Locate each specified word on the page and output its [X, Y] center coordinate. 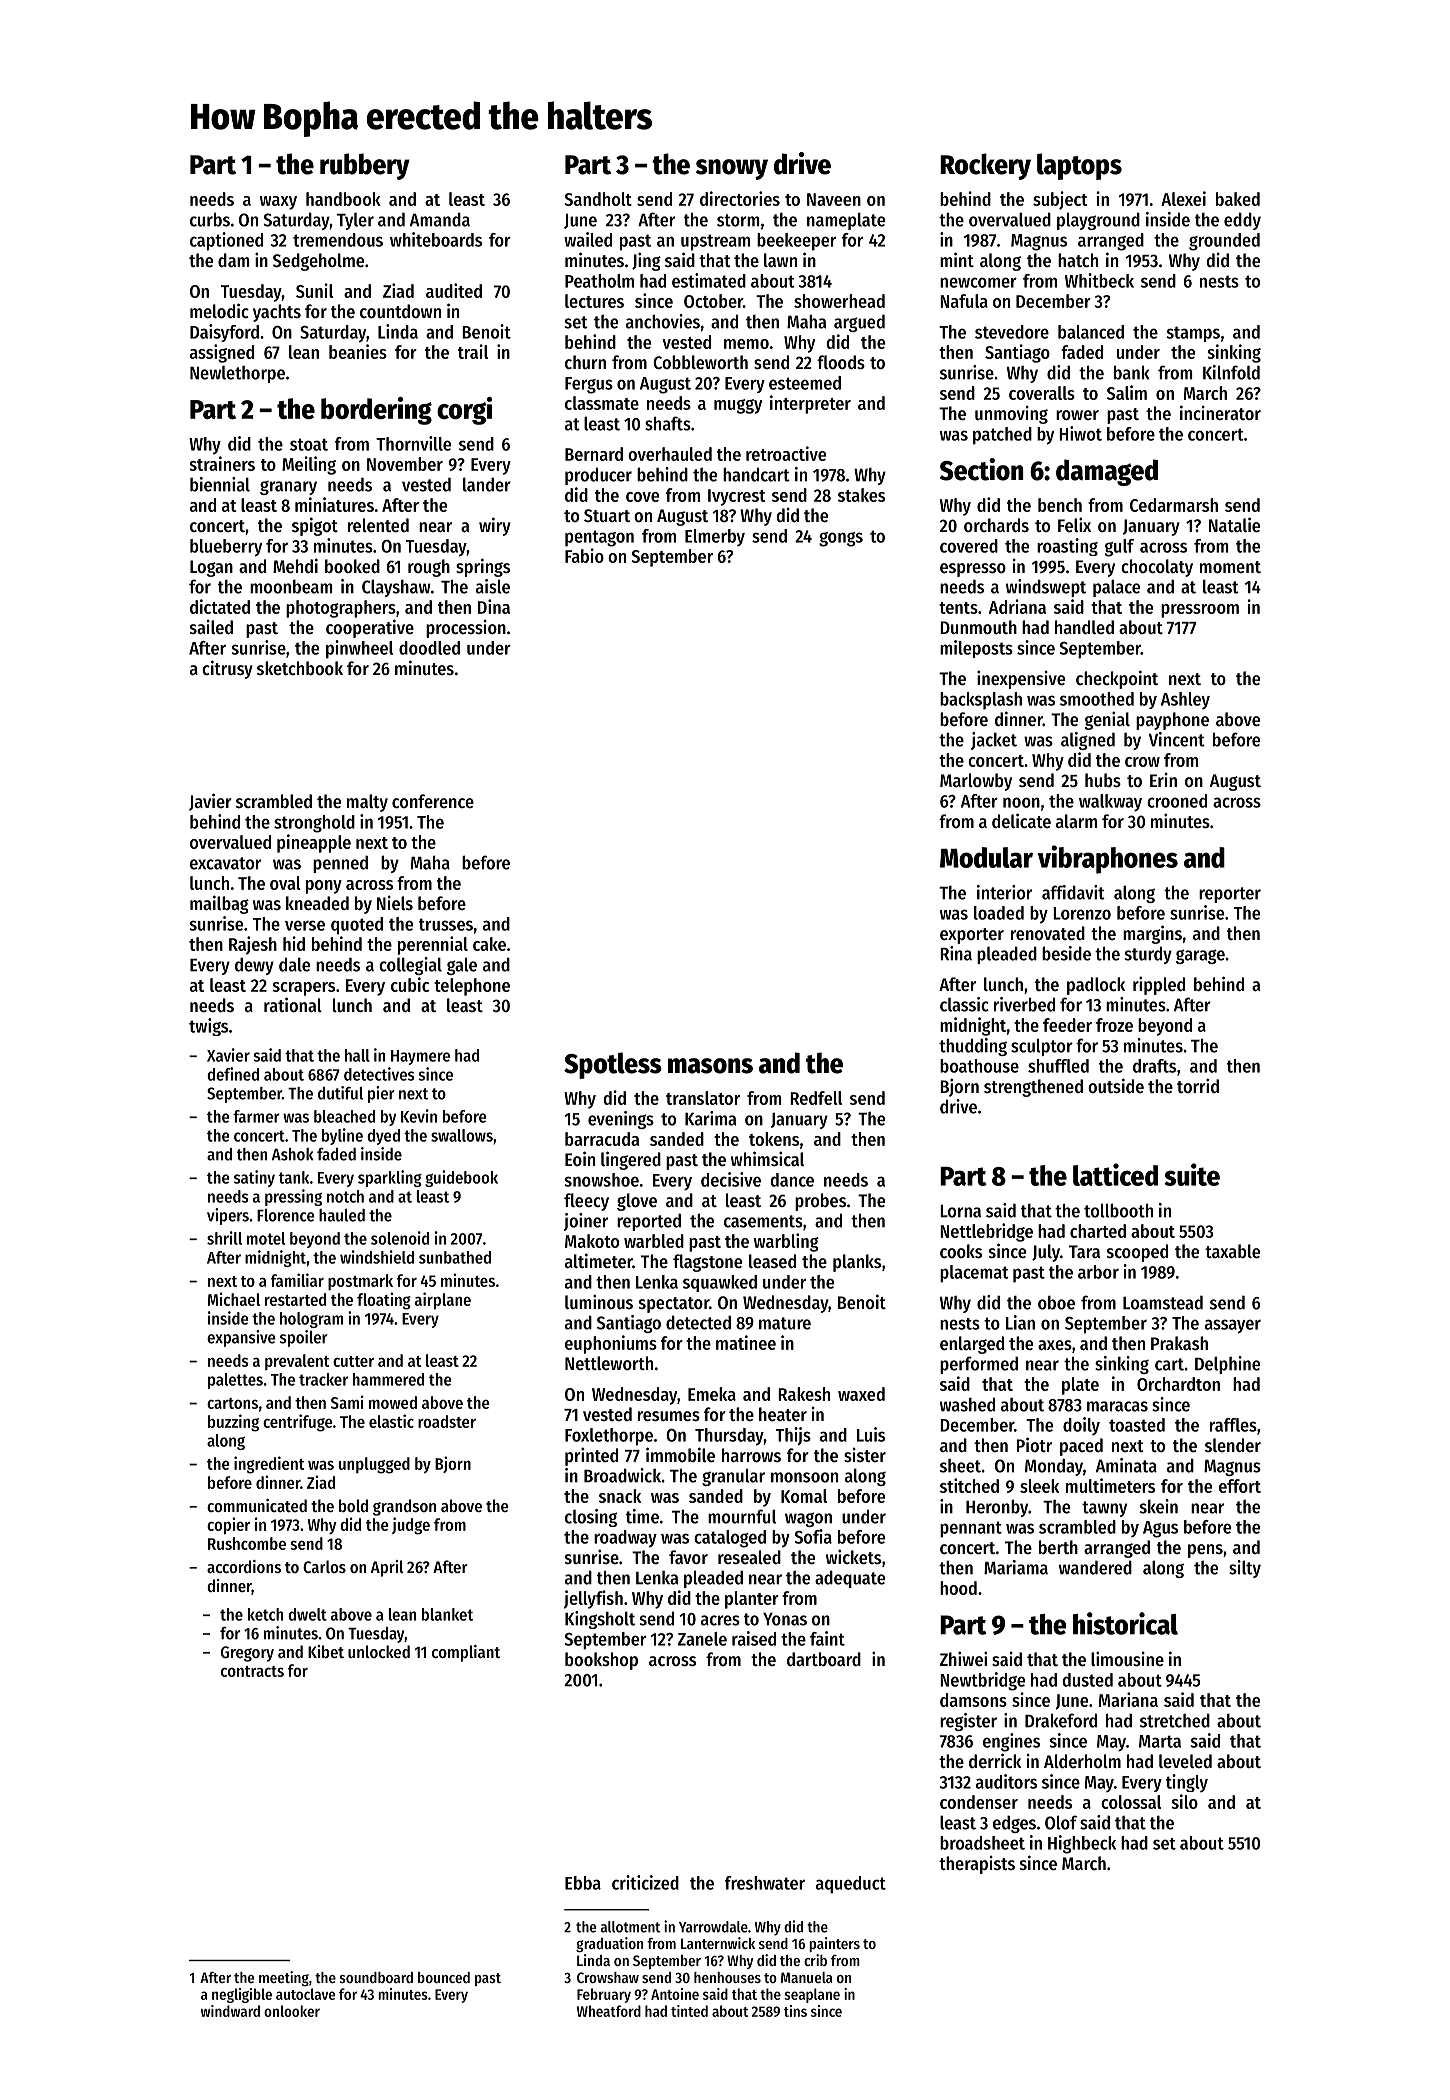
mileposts [976, 649]
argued [859, 323]
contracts [252, 1671]
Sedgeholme [318, 262]
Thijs [793, 1436]
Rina [956, 953]
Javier [210, 802]
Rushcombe [247, 1543]
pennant [971, 1529]
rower [1077, 415]
